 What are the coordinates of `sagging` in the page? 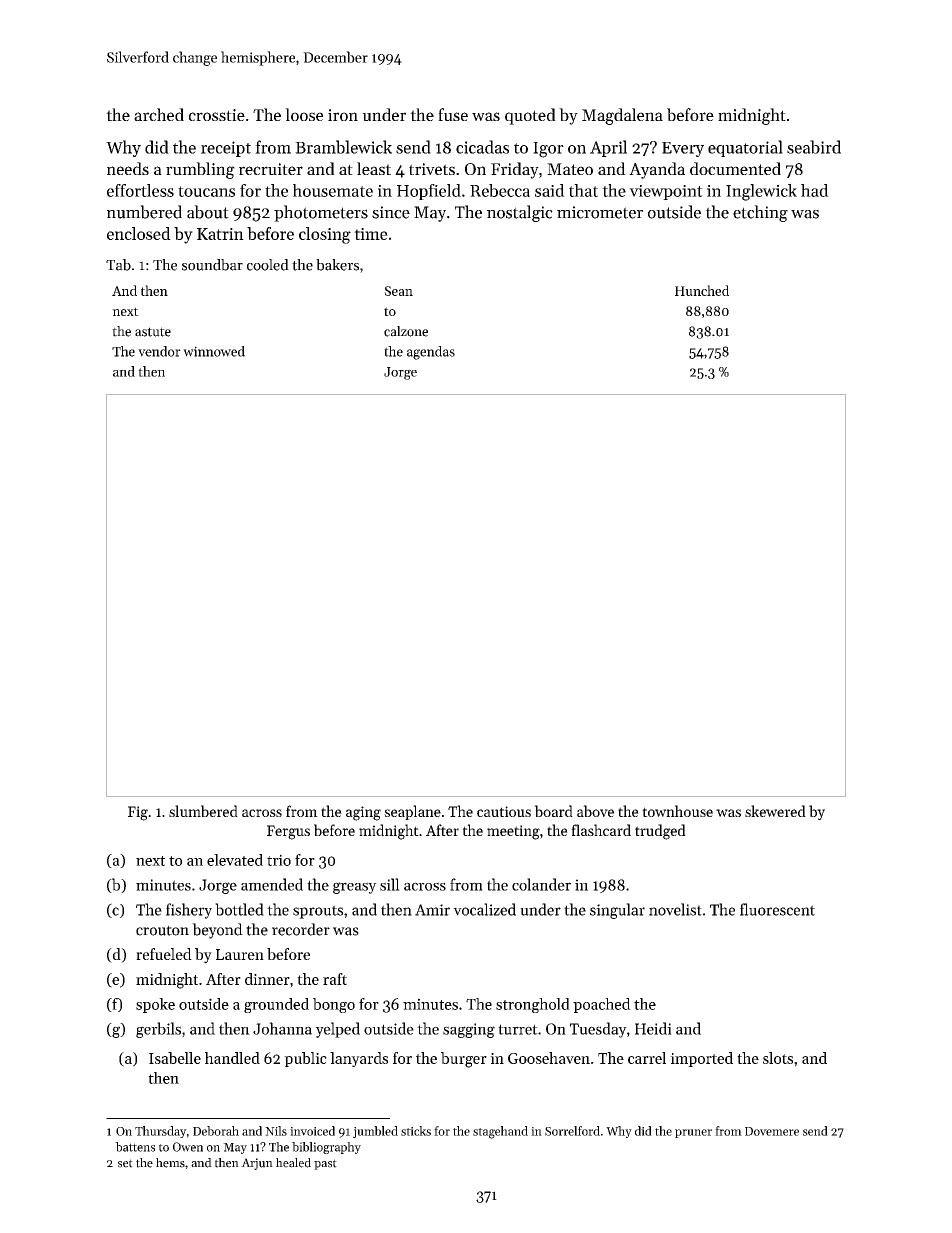 It's located at (469, 1030).
